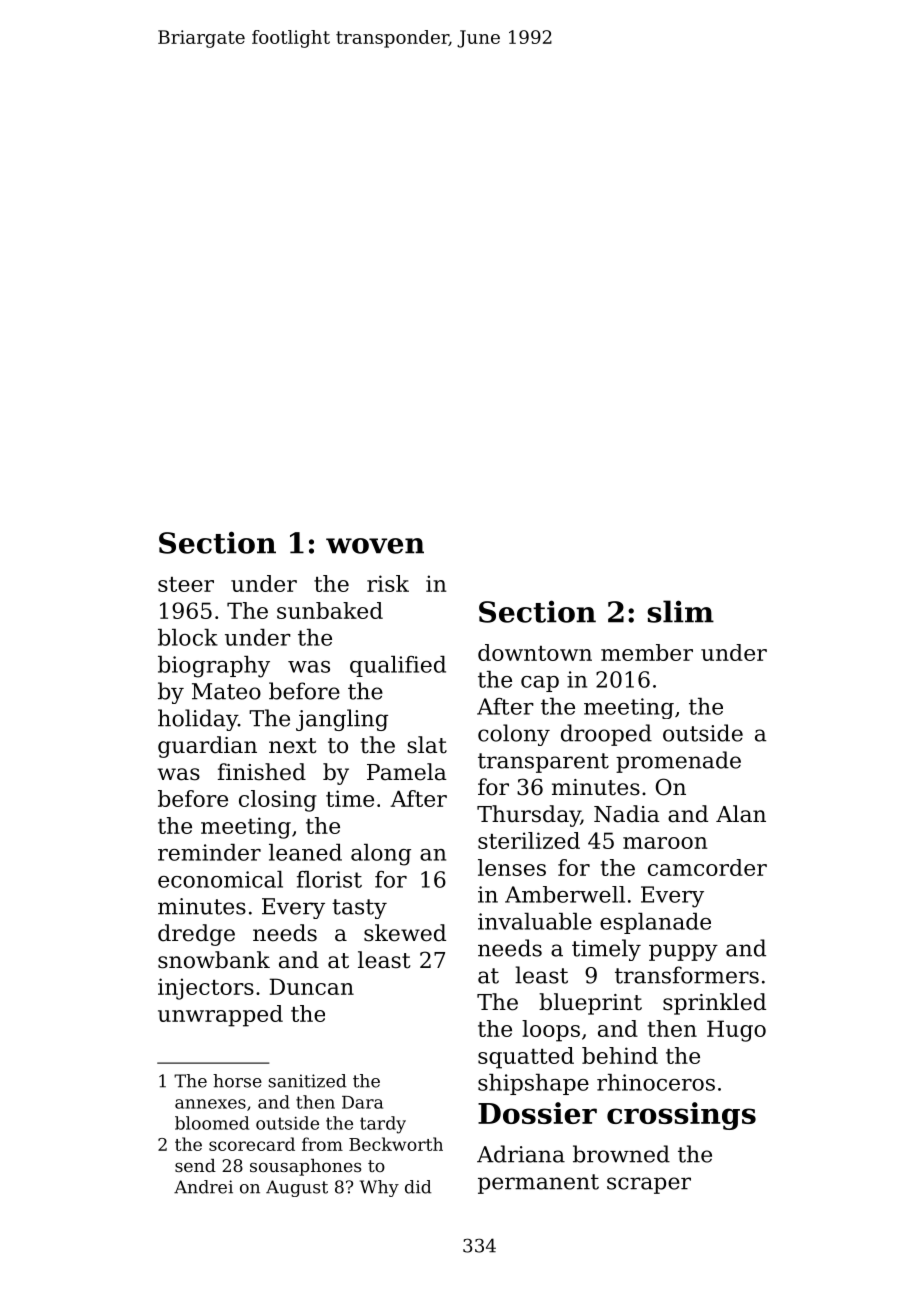 The image size is (924, 1311). What do you see at coordinates (647, 652) in the document?
I see `member` at bounding box center [647, 652].
